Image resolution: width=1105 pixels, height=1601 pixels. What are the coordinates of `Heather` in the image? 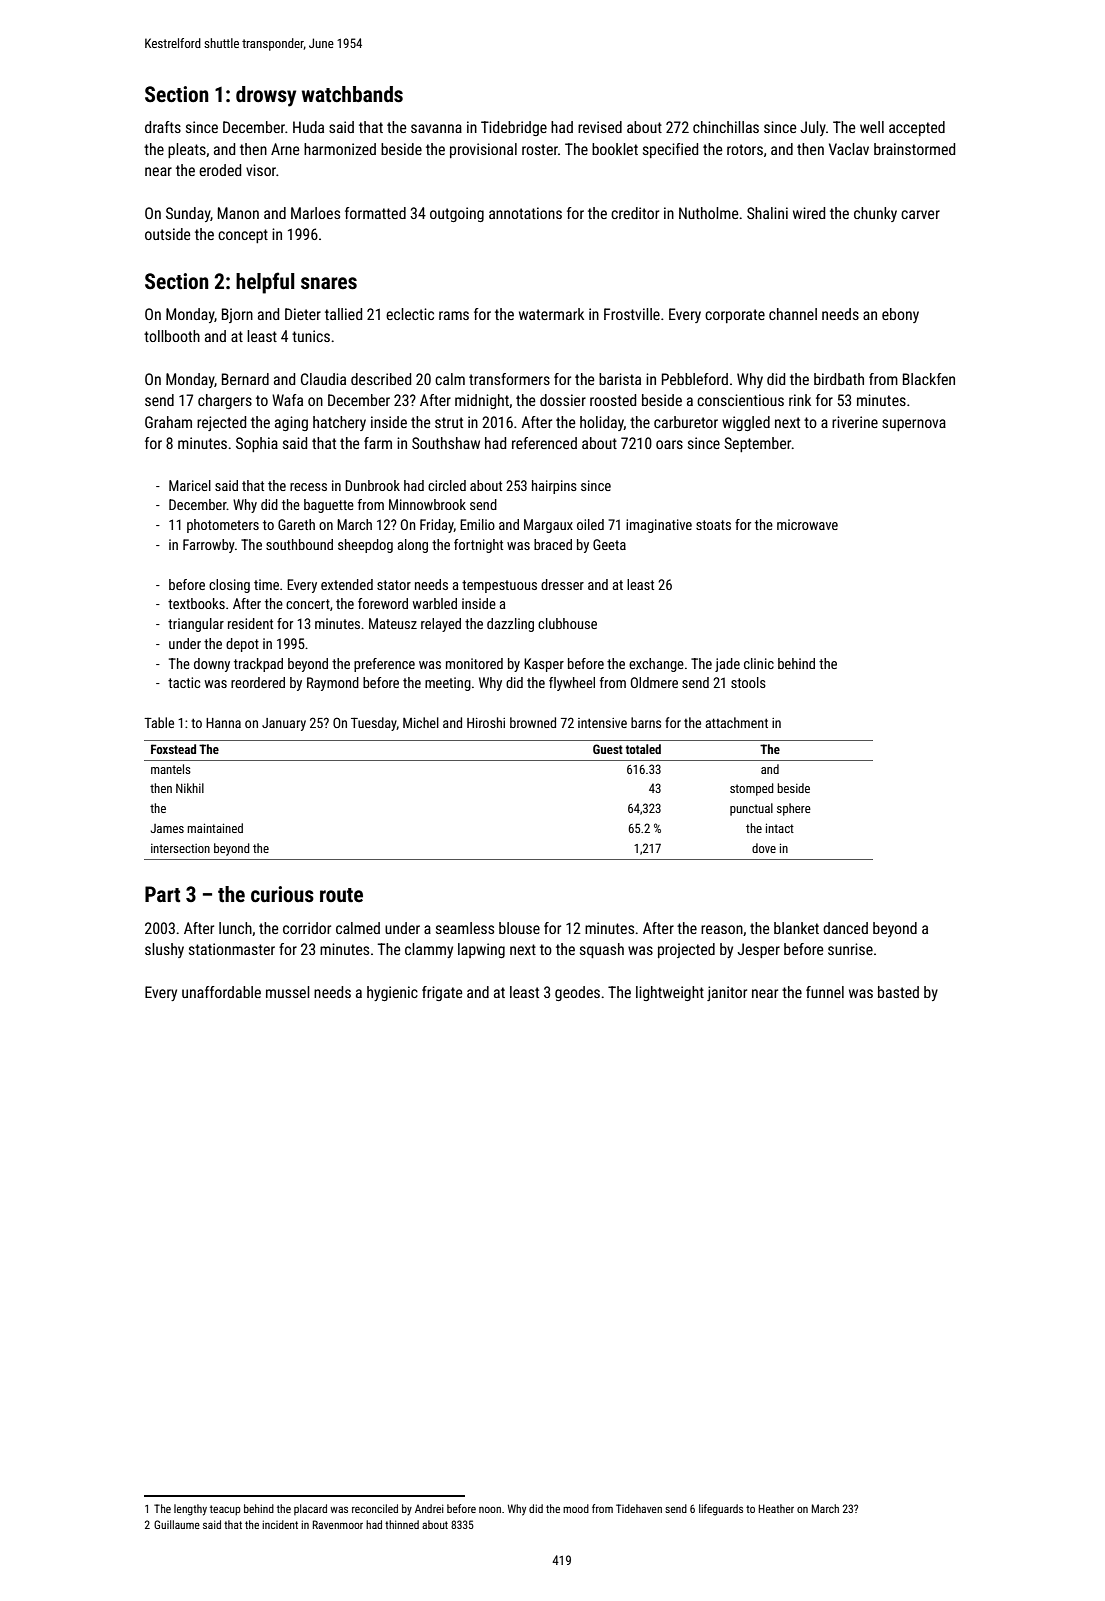 It's located at (776, 1508).
